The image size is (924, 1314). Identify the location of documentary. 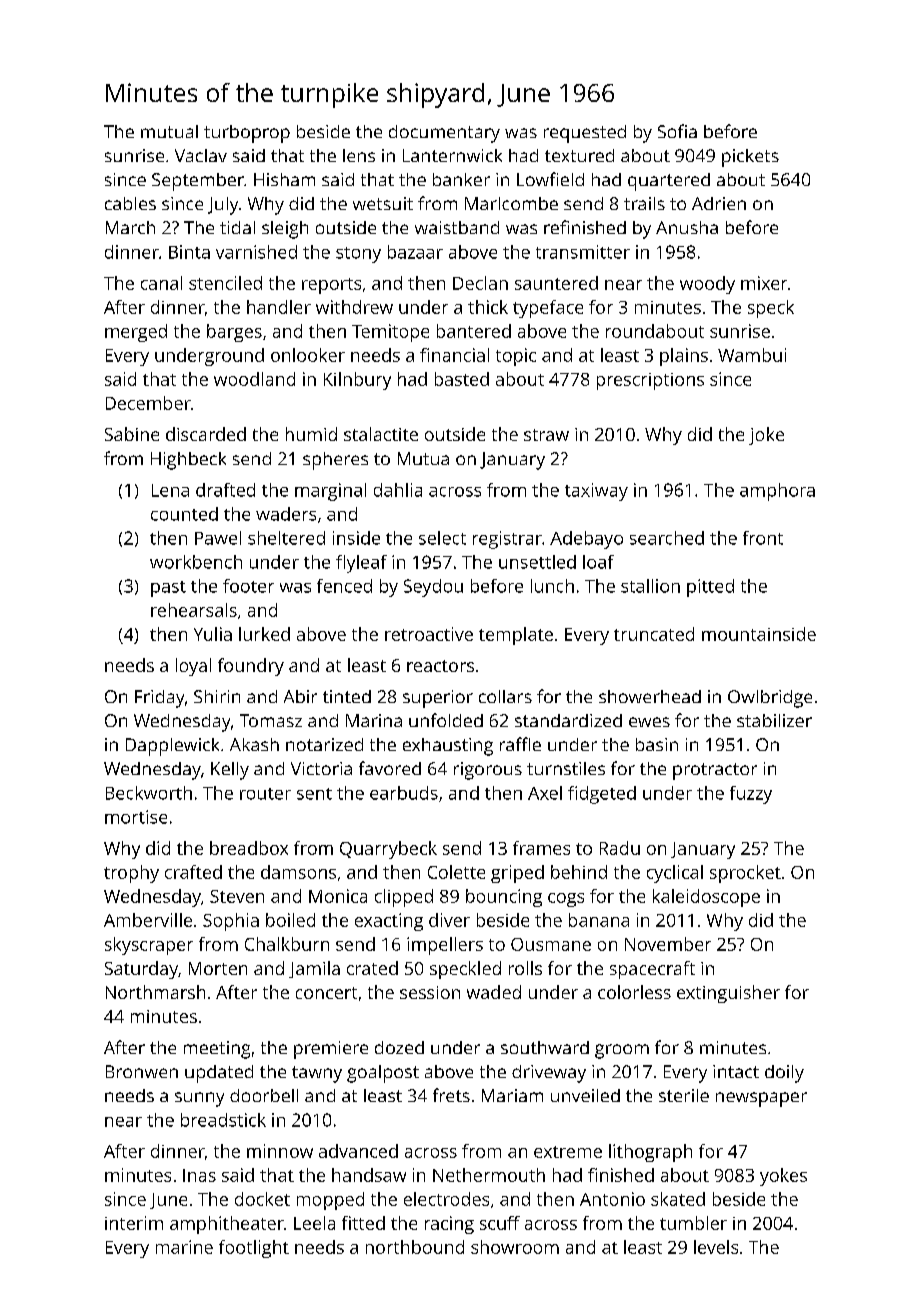
(444, 134).
